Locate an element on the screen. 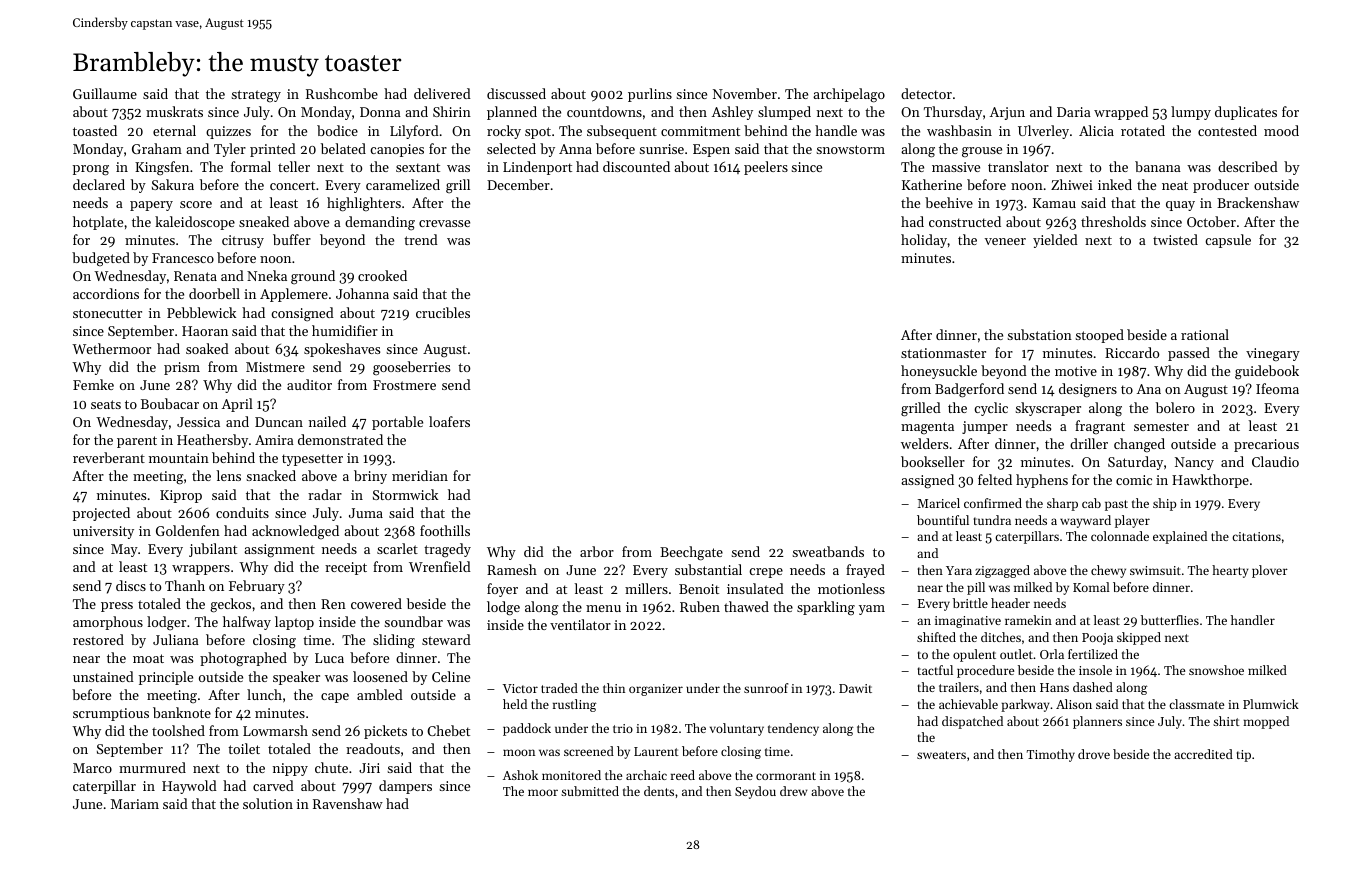 This screenshot has width=1372, height=887. quay is located at coordinates (1180, 206).
